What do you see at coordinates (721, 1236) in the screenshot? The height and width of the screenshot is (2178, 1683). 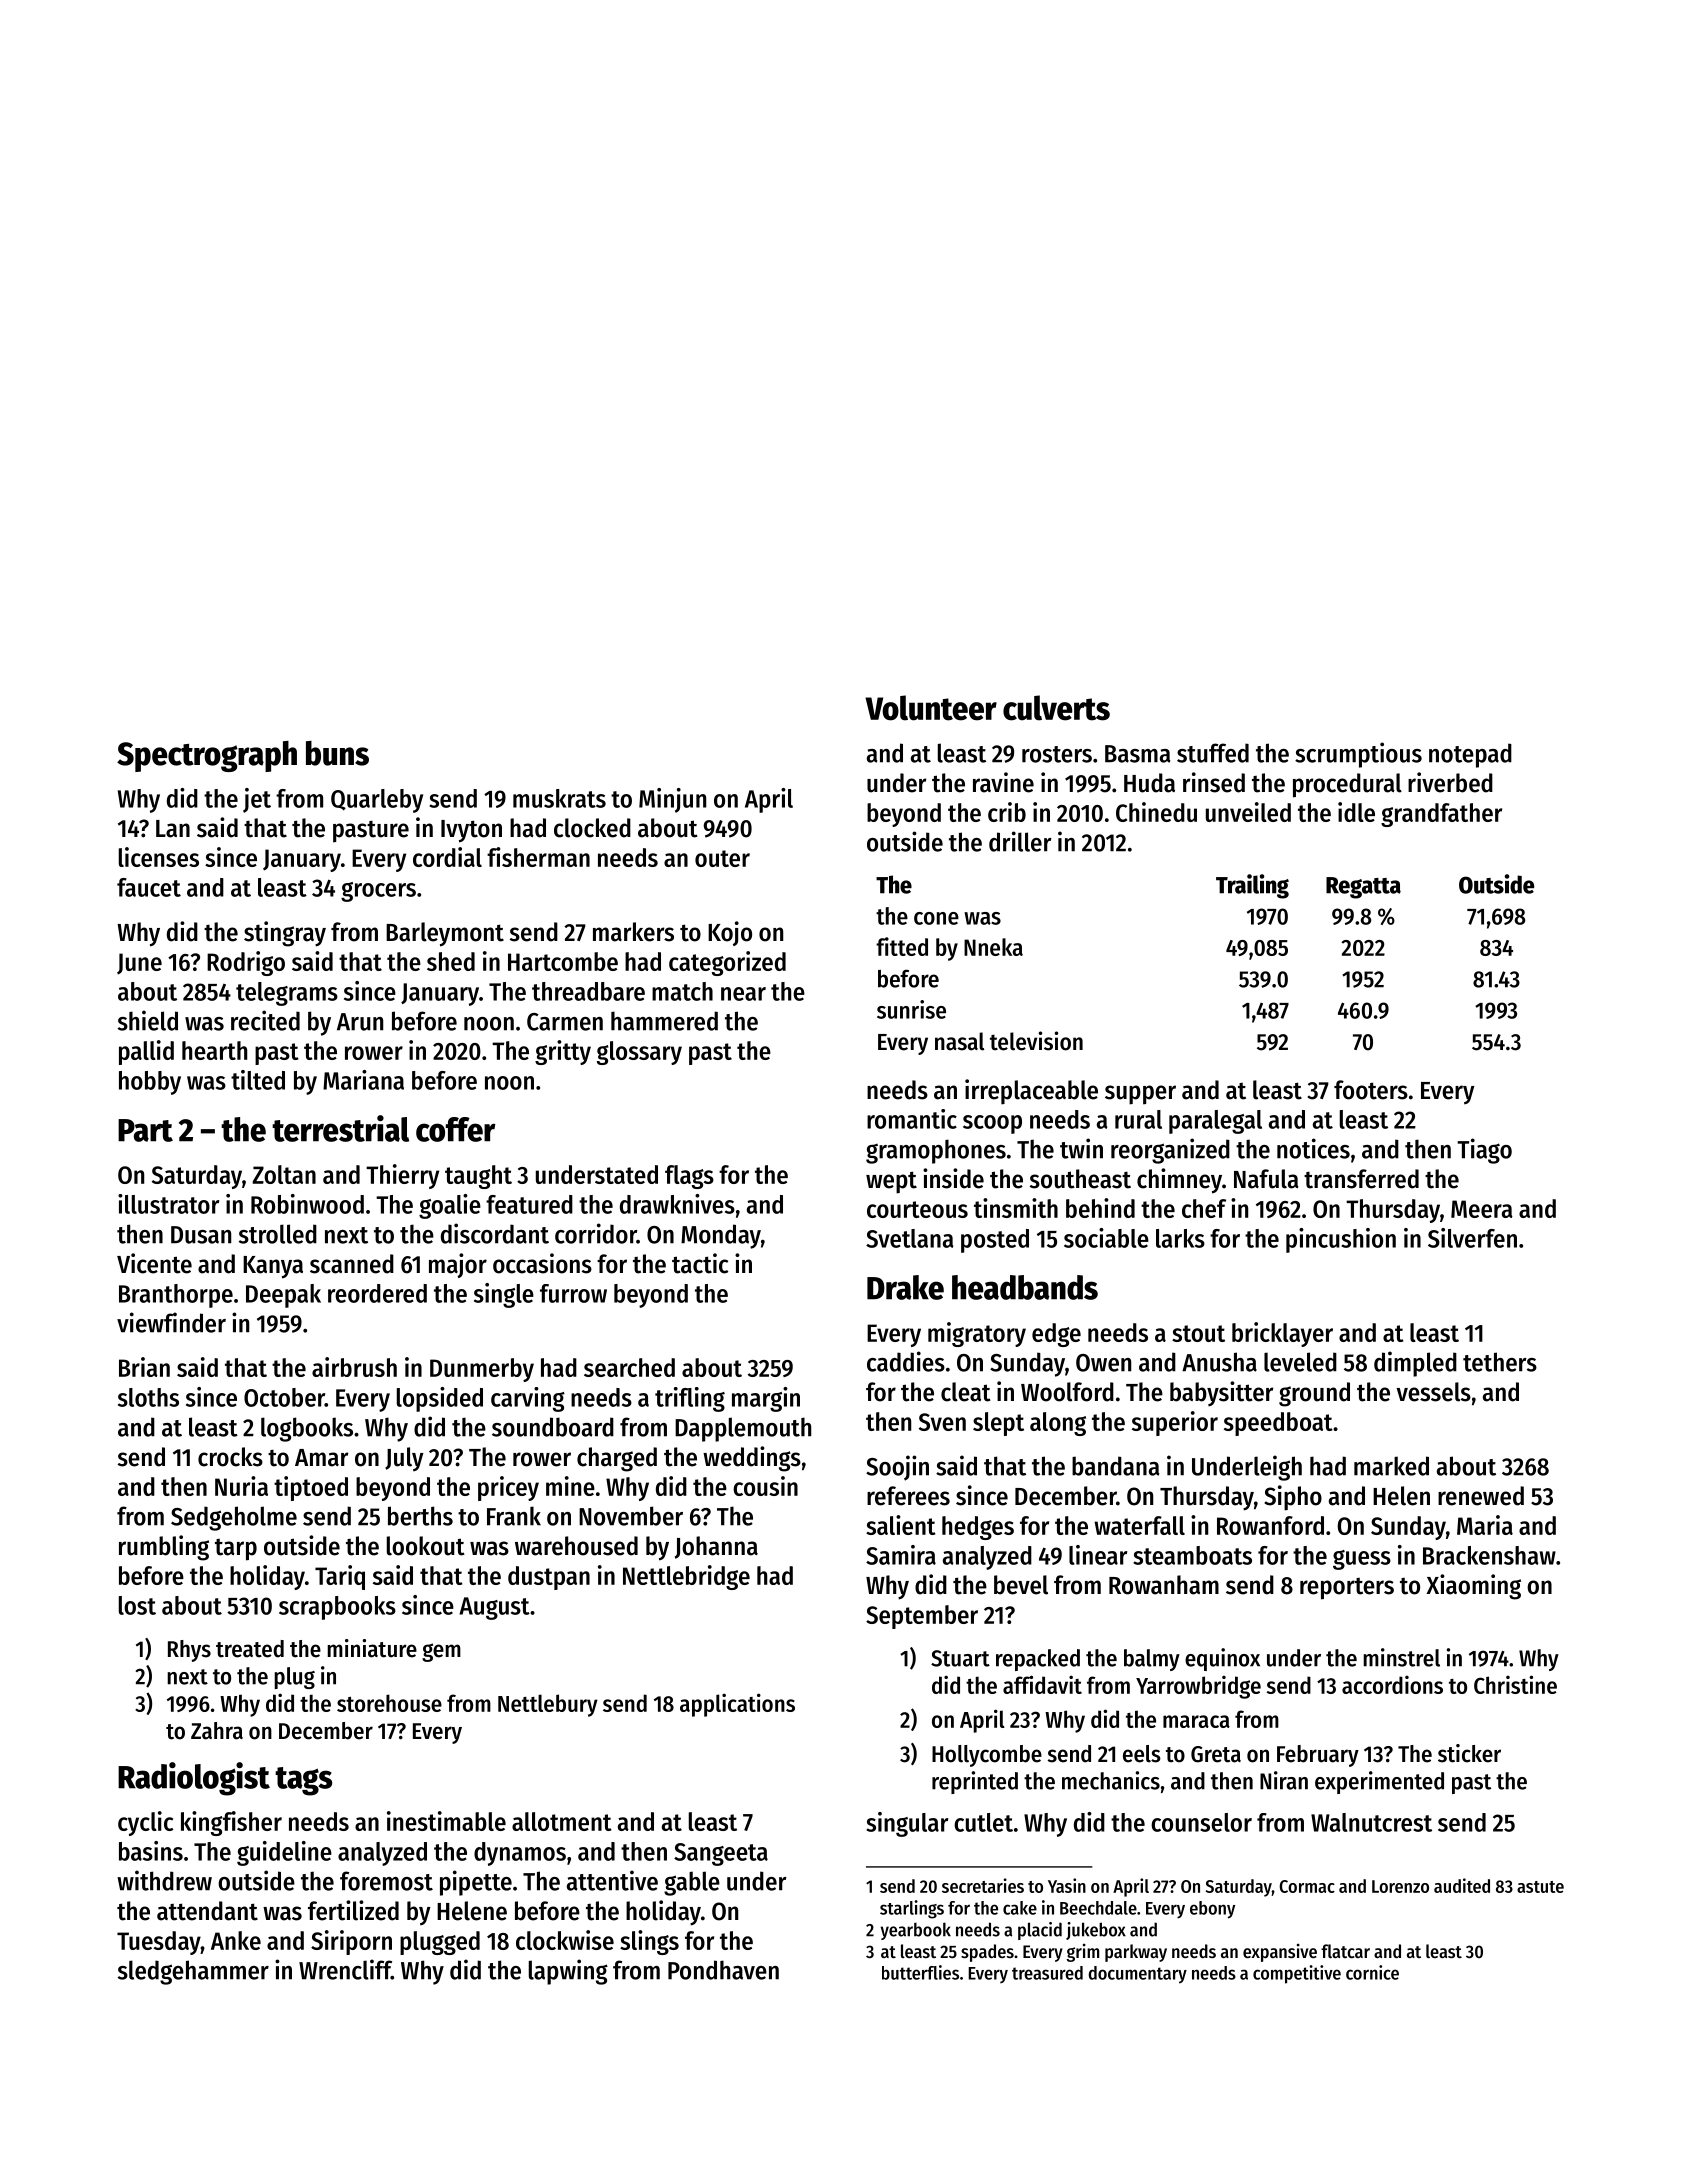 I see `Monday` at bounding box center [721, 1236].
